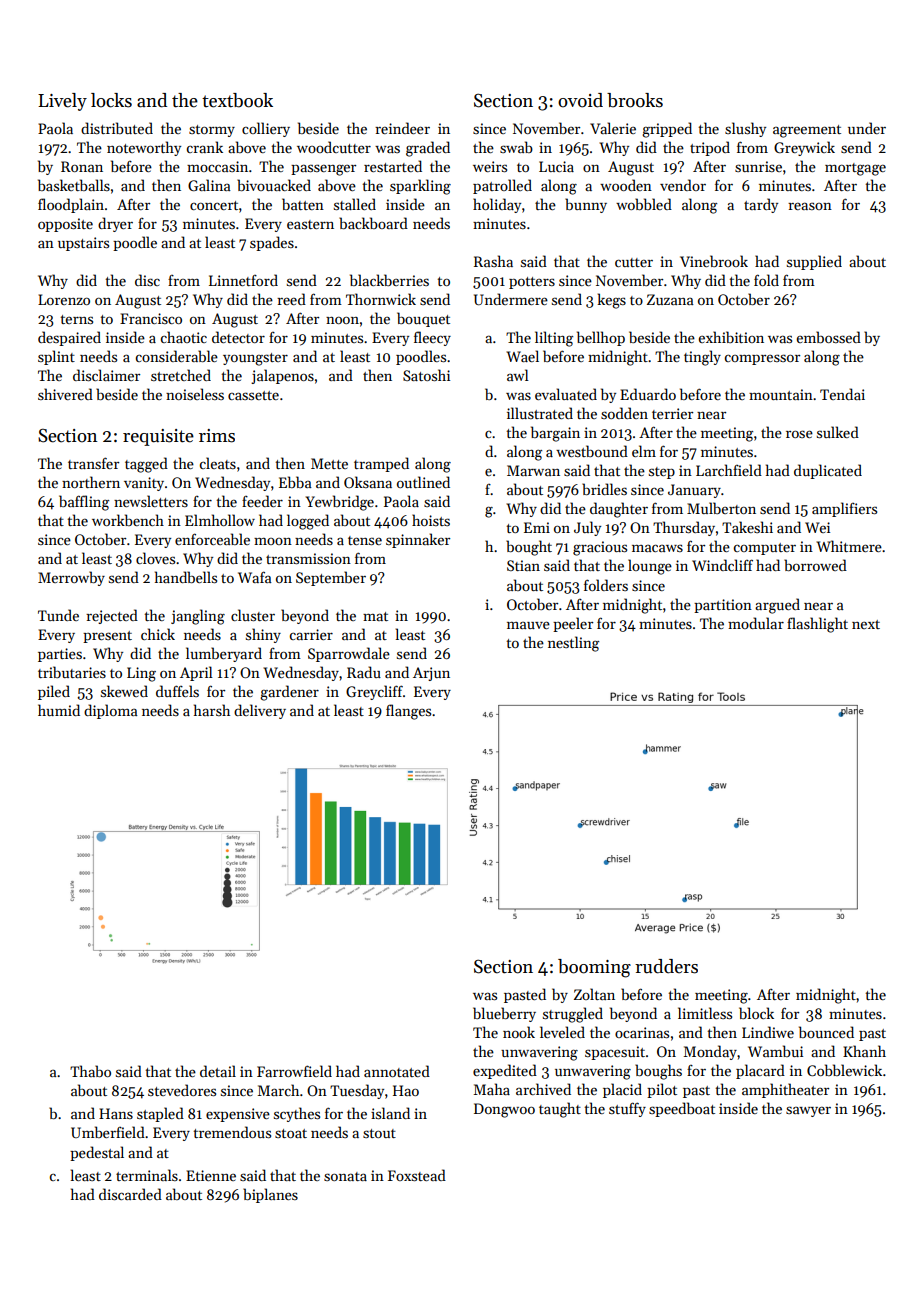 This screenshot has width=924, height=1308. I want to click on pedestal, so click(97, 1153).
